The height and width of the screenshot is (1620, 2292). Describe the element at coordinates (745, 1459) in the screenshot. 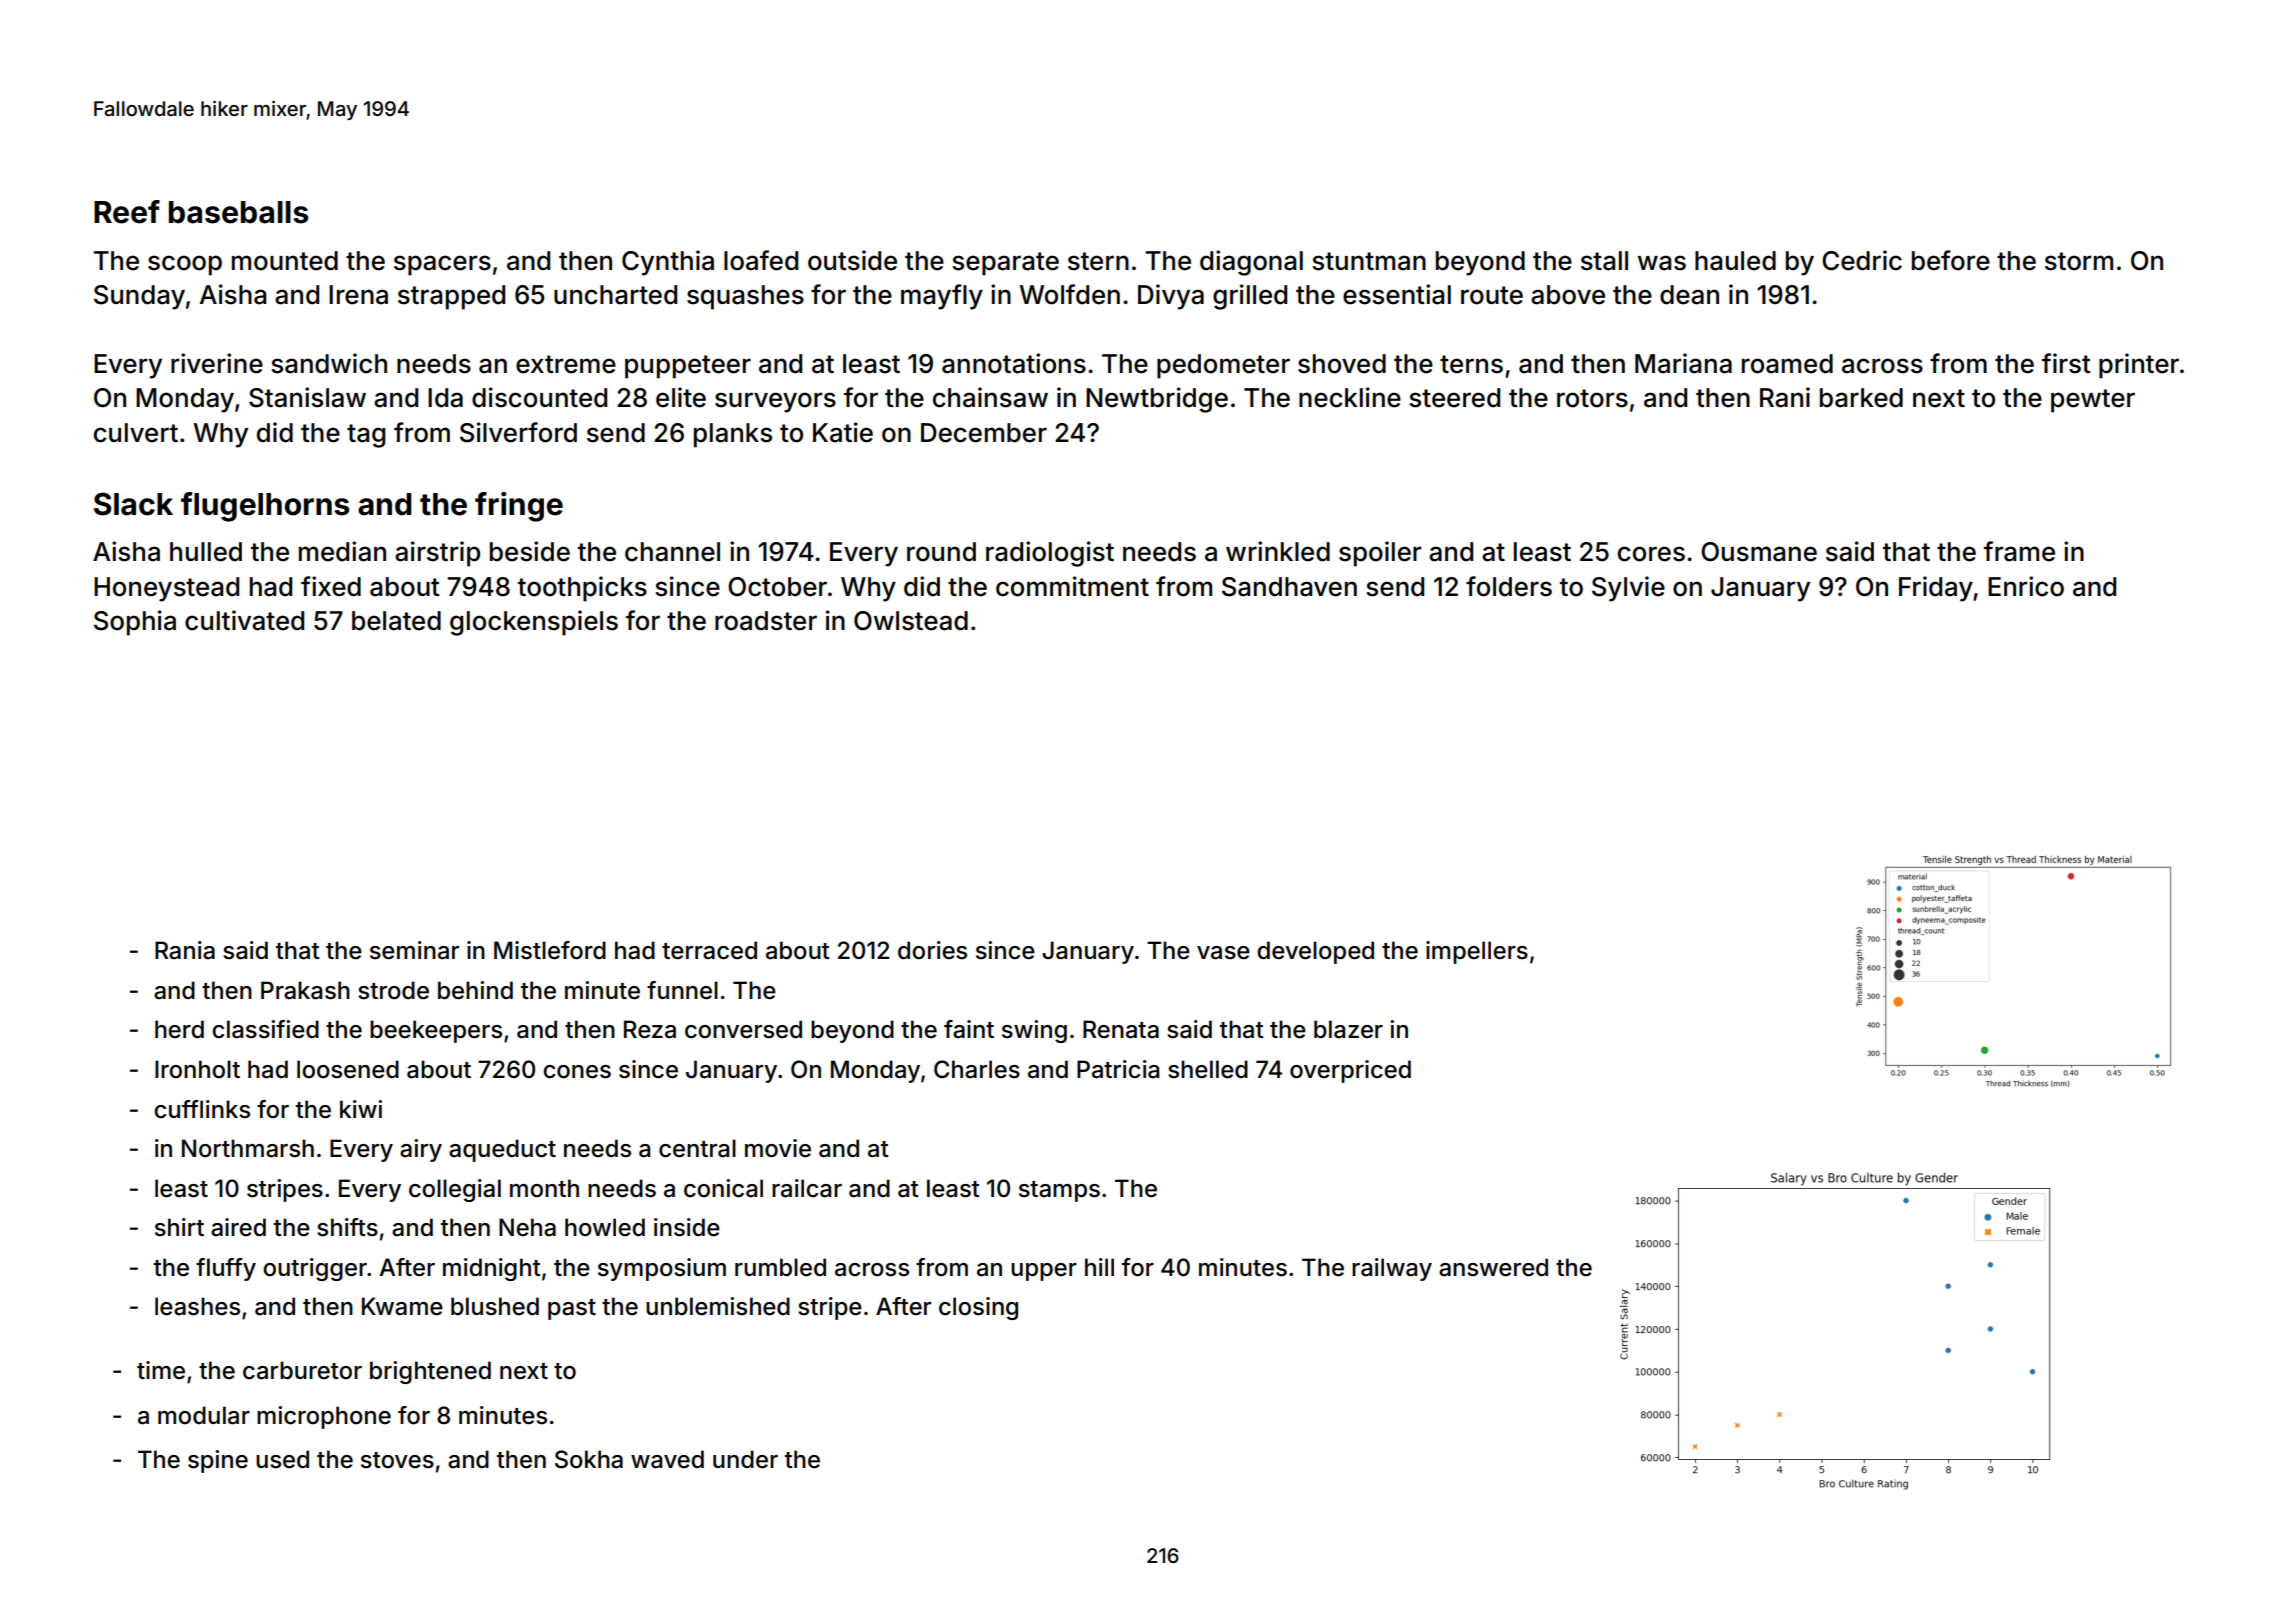

I see `under` at that location.
